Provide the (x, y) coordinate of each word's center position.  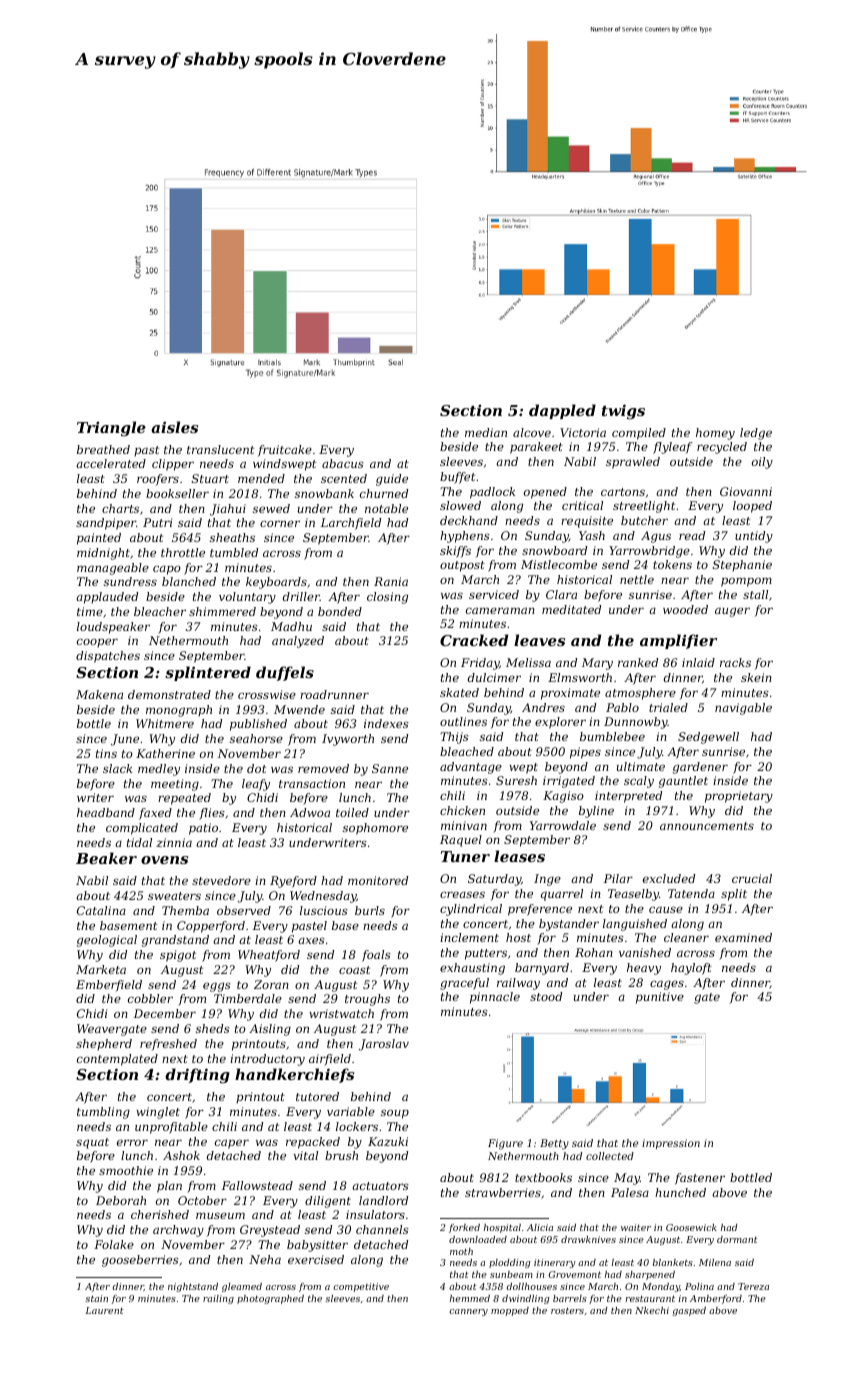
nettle (637, 579)
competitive (361, 1287)
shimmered (222, 611)
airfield (330, 1060)
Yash (592, 535)
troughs (367, 1000)
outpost (462, 566)
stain (96, 1298)
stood (546, 996)
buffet (457, 478)
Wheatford (269, 956)
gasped (689, 1311)
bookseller (177, 493)
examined (743, 937)
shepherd (104, 1045)
